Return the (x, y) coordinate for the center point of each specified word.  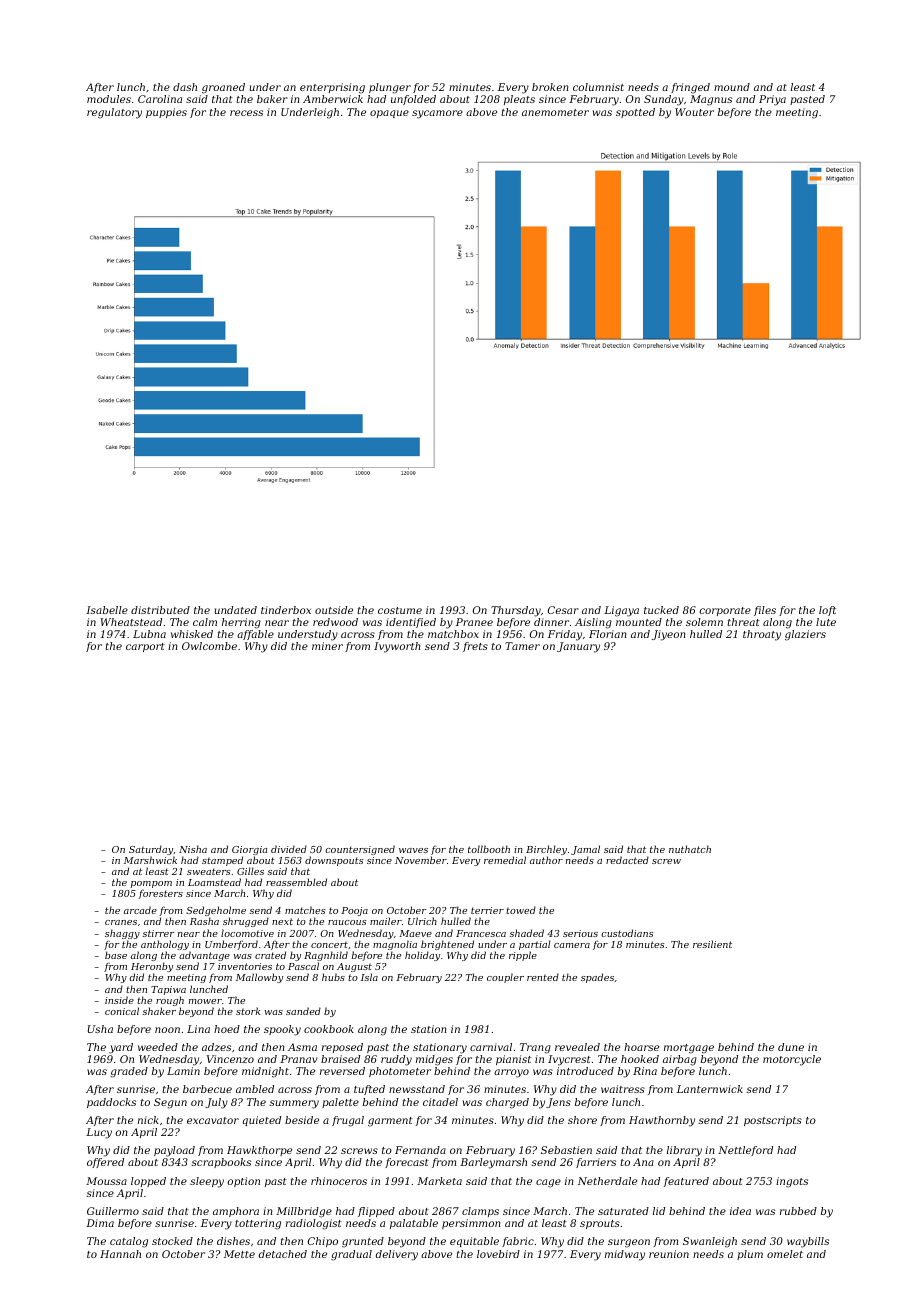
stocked (172, 1241)
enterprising (332, 88)
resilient (712, 944)
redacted (627, 860)
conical (122, 1011)
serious (580, 933)
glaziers (805, 635)
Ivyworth (397, 647)
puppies (166, 113)
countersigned (360, 850)
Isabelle (107, 610)
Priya (772, 100)
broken (550, 87)
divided (289, 849)
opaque (389, 114)
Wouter (694, 112)
